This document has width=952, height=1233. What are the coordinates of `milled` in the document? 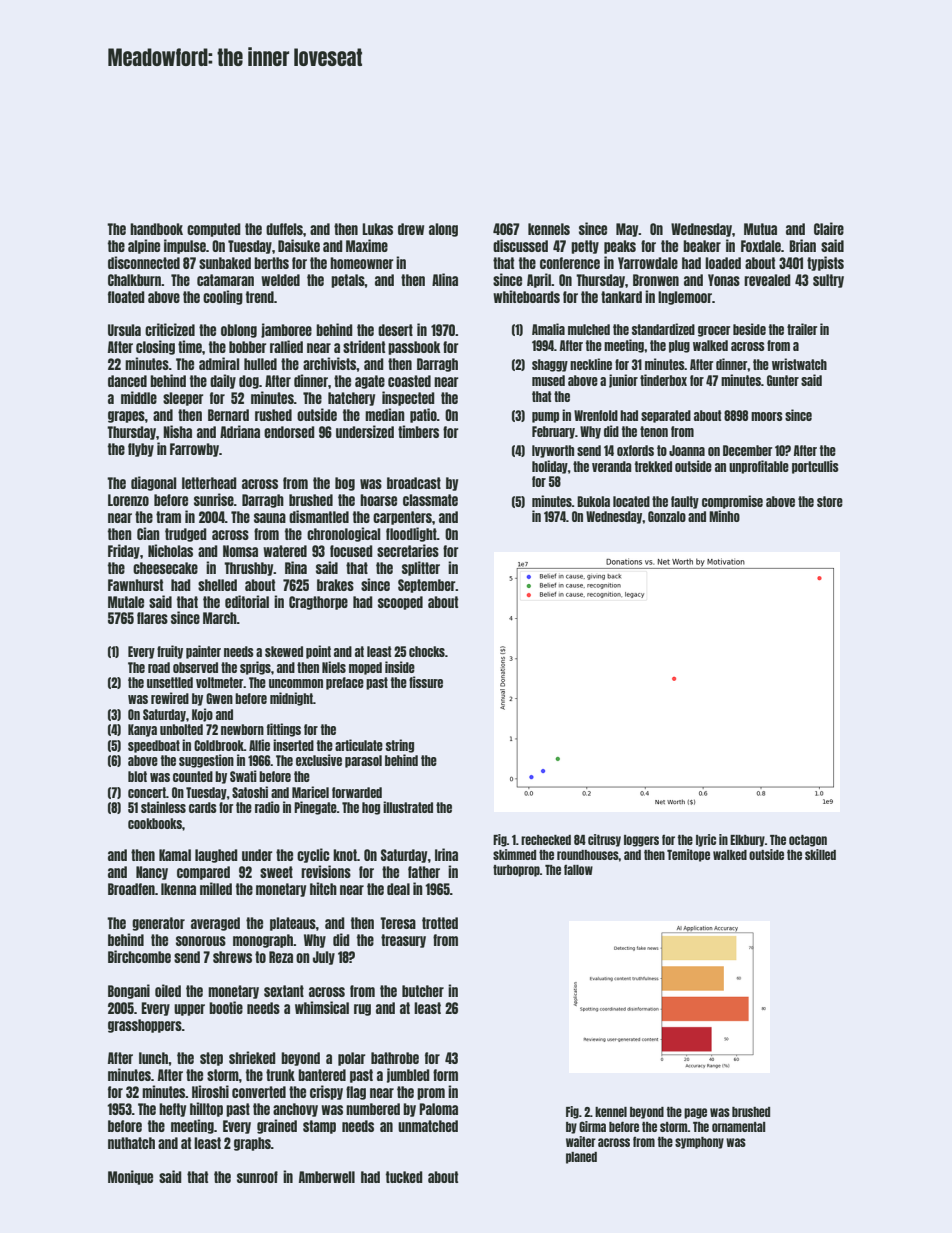 It's located at (216, 888).
